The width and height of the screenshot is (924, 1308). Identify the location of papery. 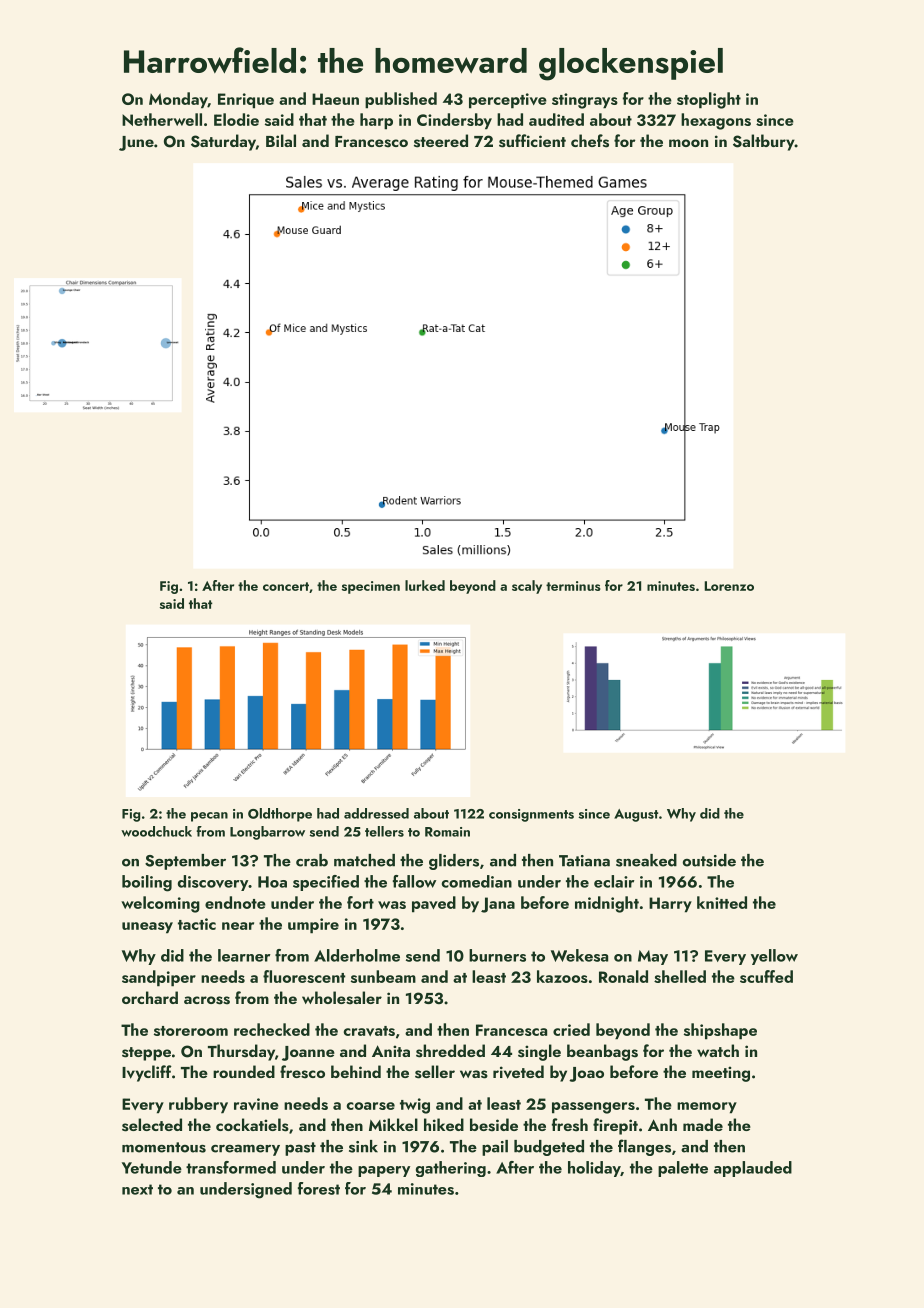
(384, 1171).
